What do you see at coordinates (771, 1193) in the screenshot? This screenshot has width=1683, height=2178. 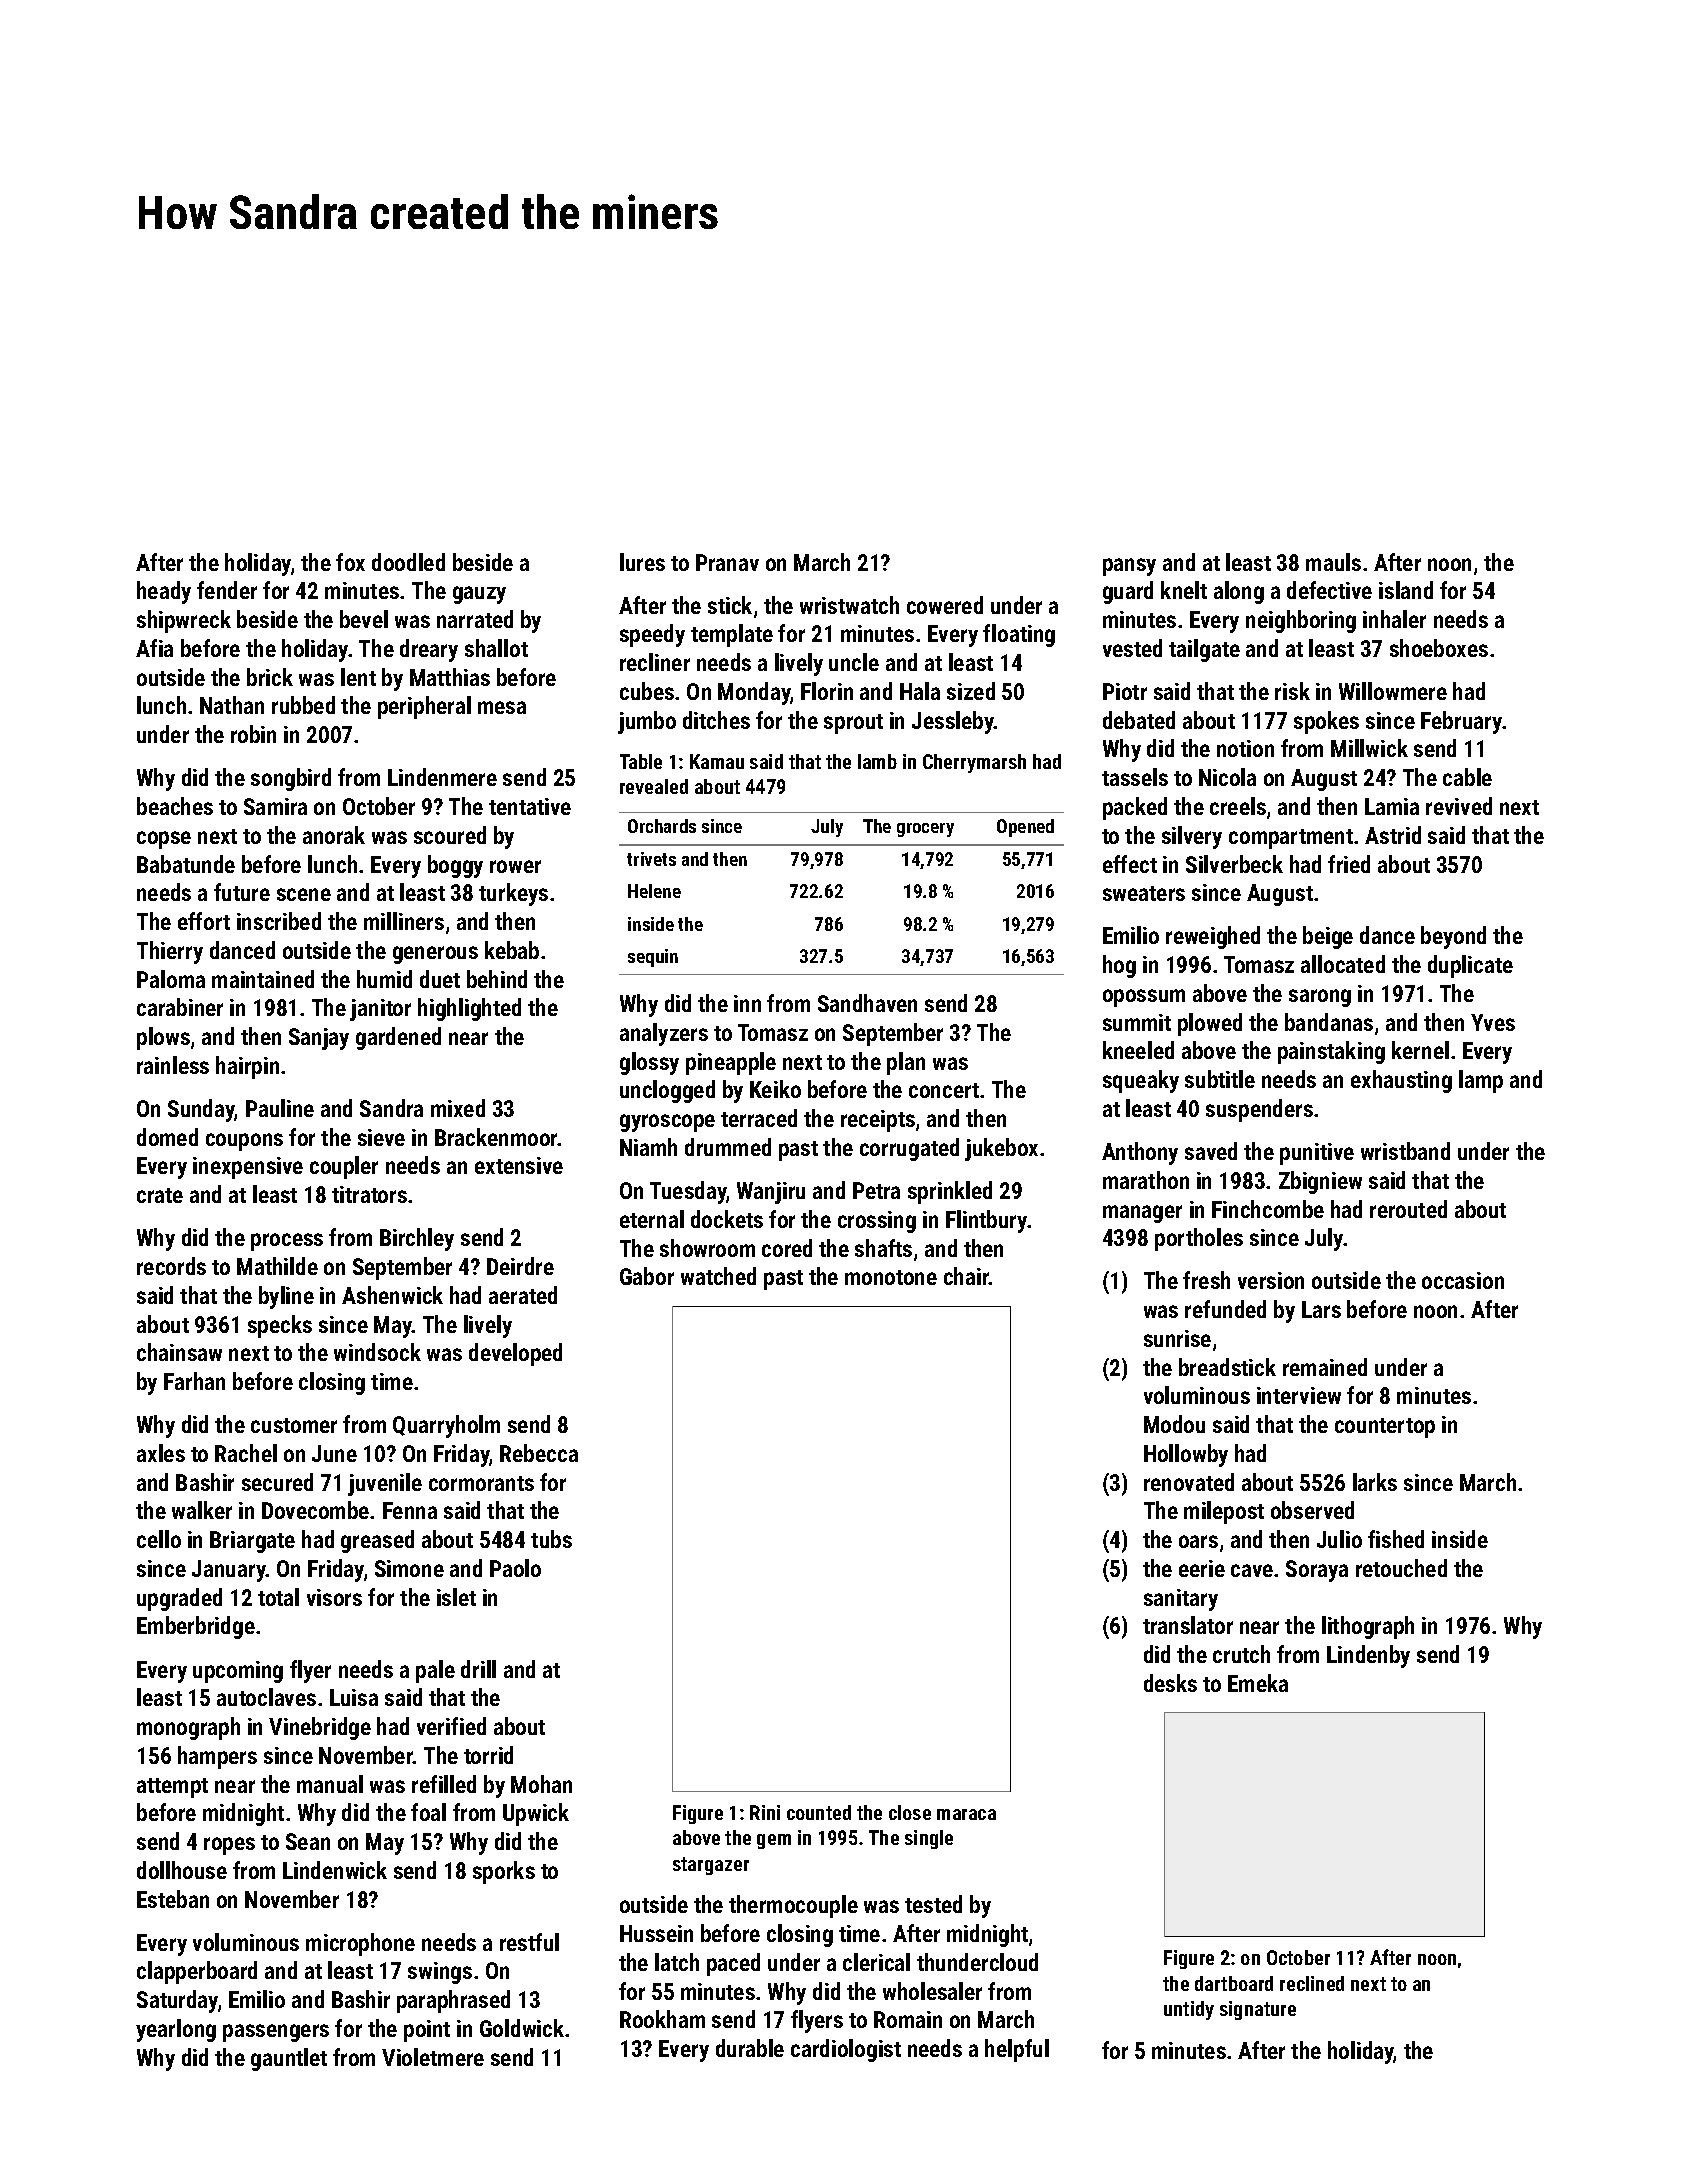 I see `Wanjiru` at bounding box center [771, 1193].
